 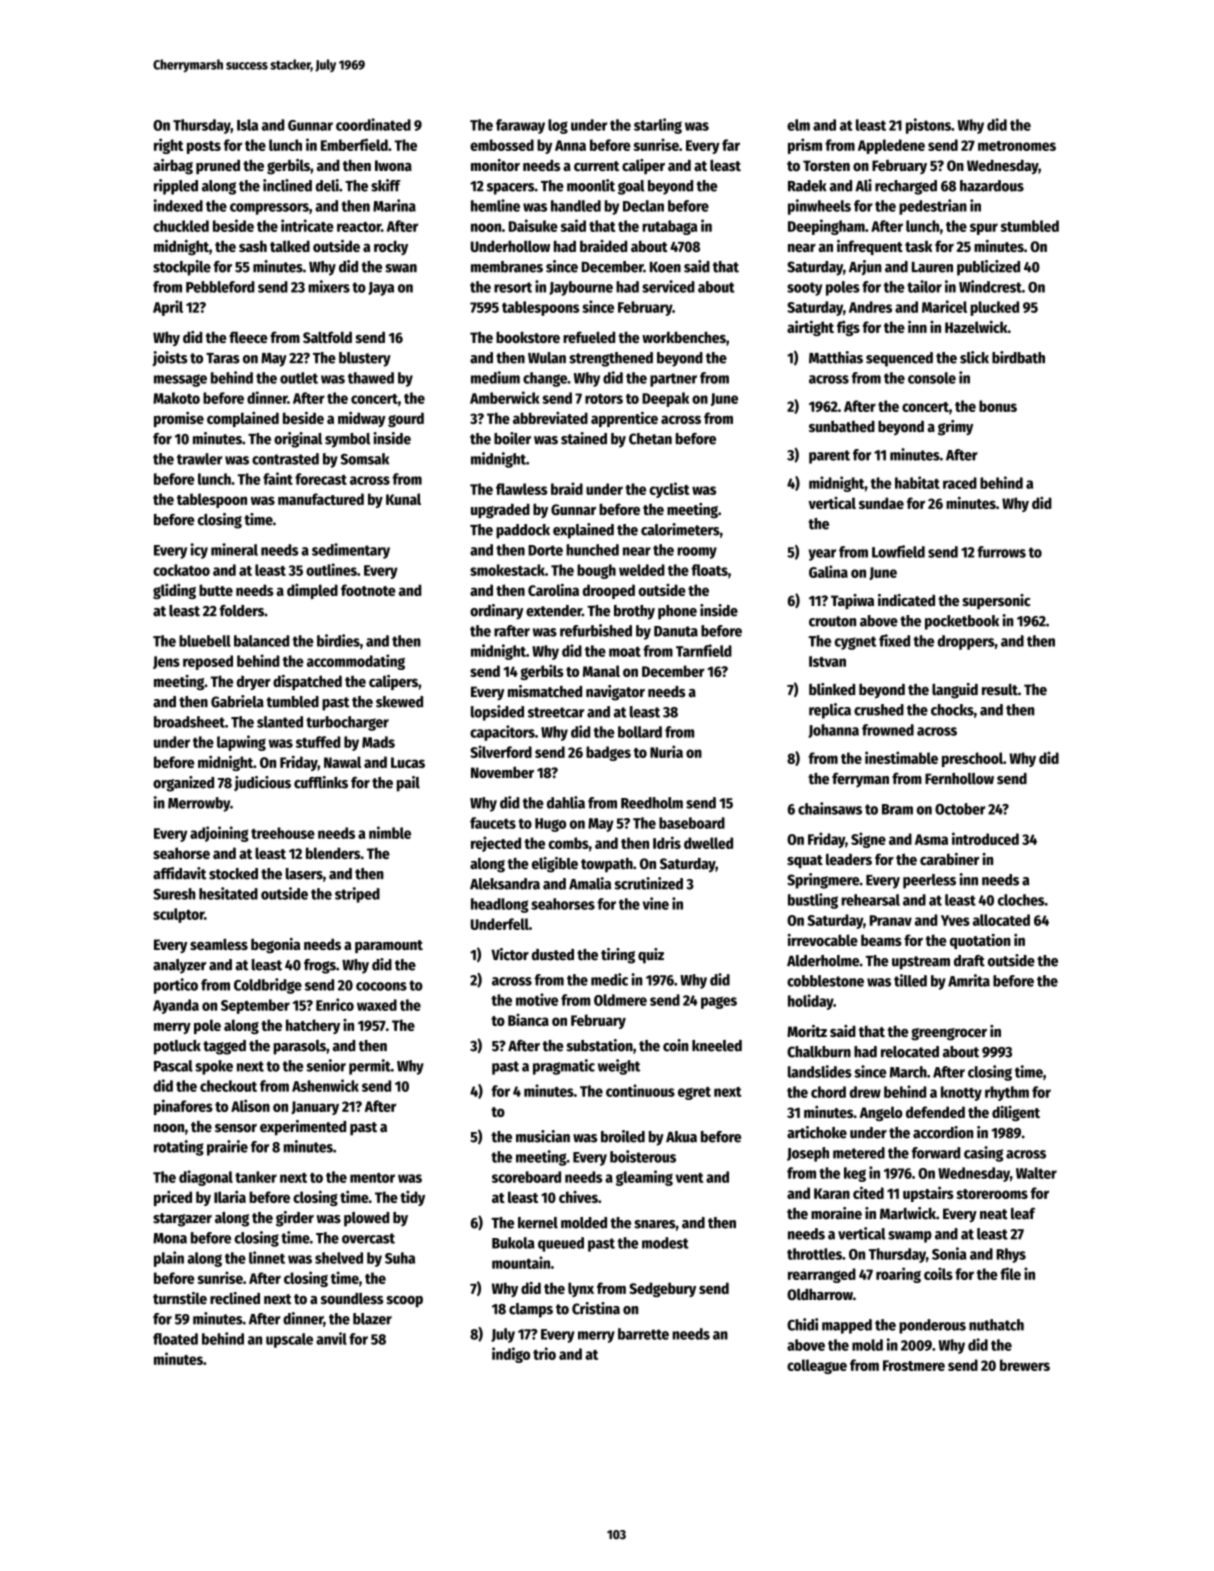 I want to click on organized, so click(x=183, y=784).
